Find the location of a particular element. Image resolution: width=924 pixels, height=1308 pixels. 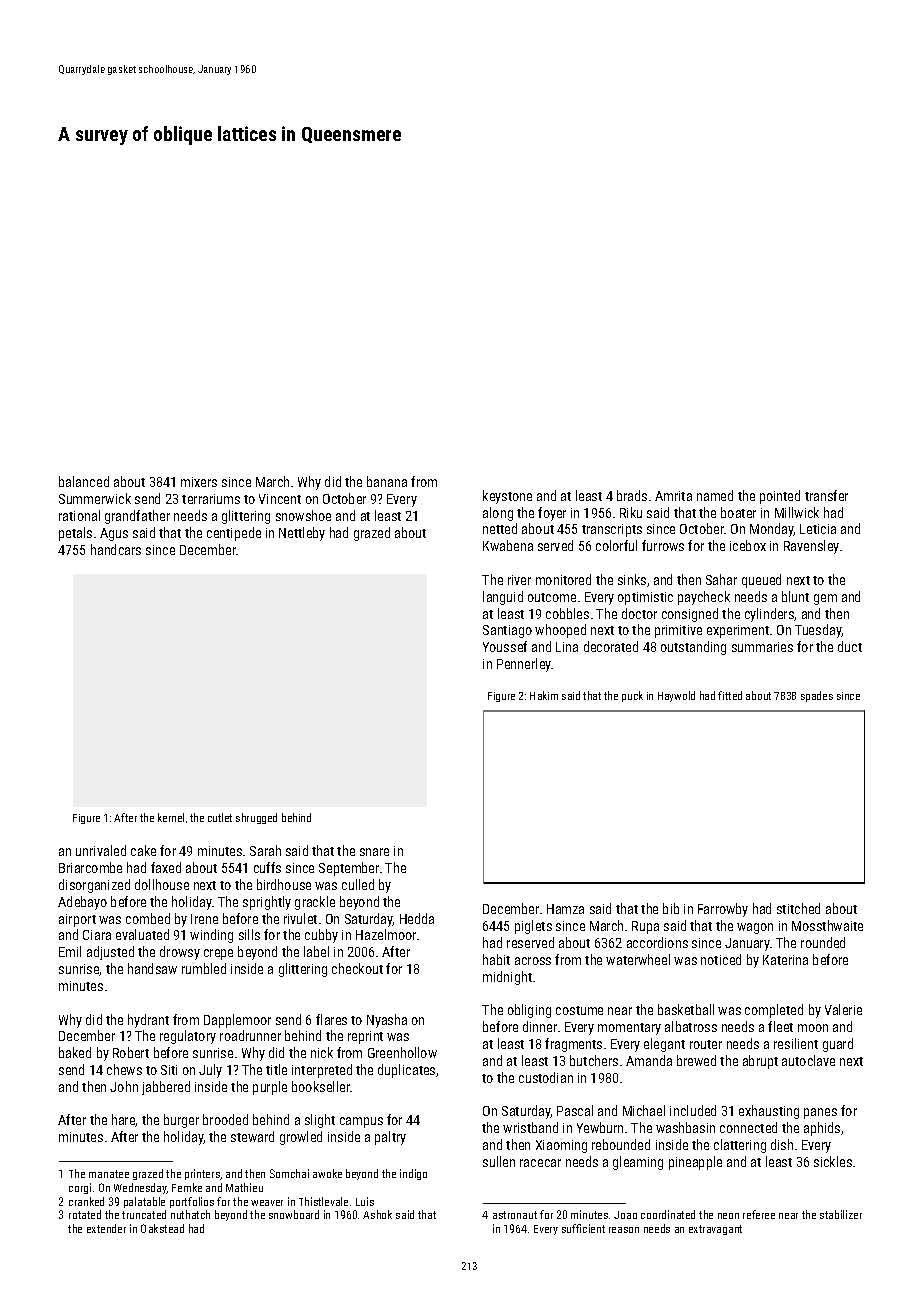

kernel is located at coordinates (171, 817).
